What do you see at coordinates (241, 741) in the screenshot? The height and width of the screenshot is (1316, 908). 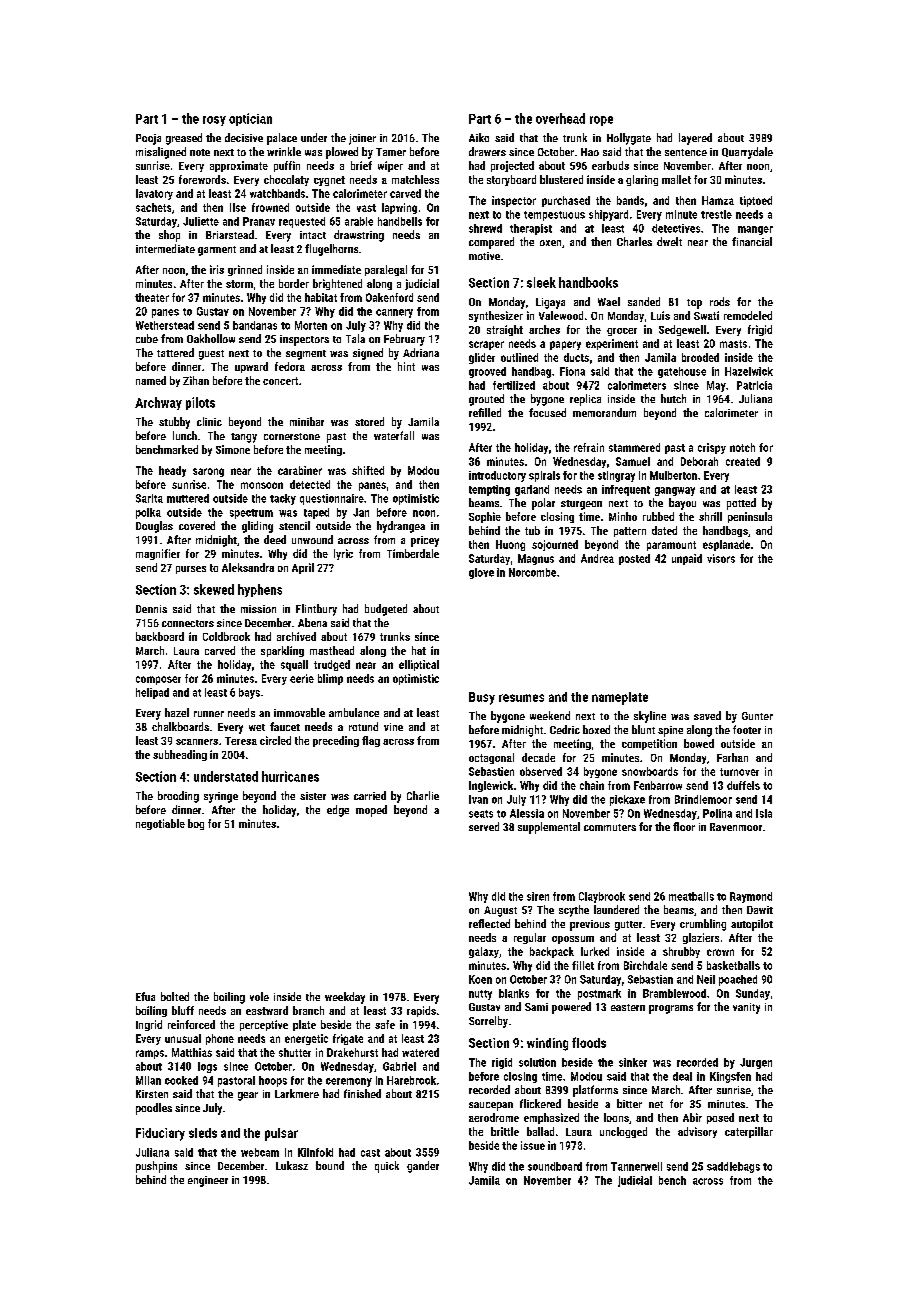 I see `Teresa` at bounding box center [241, 741].
